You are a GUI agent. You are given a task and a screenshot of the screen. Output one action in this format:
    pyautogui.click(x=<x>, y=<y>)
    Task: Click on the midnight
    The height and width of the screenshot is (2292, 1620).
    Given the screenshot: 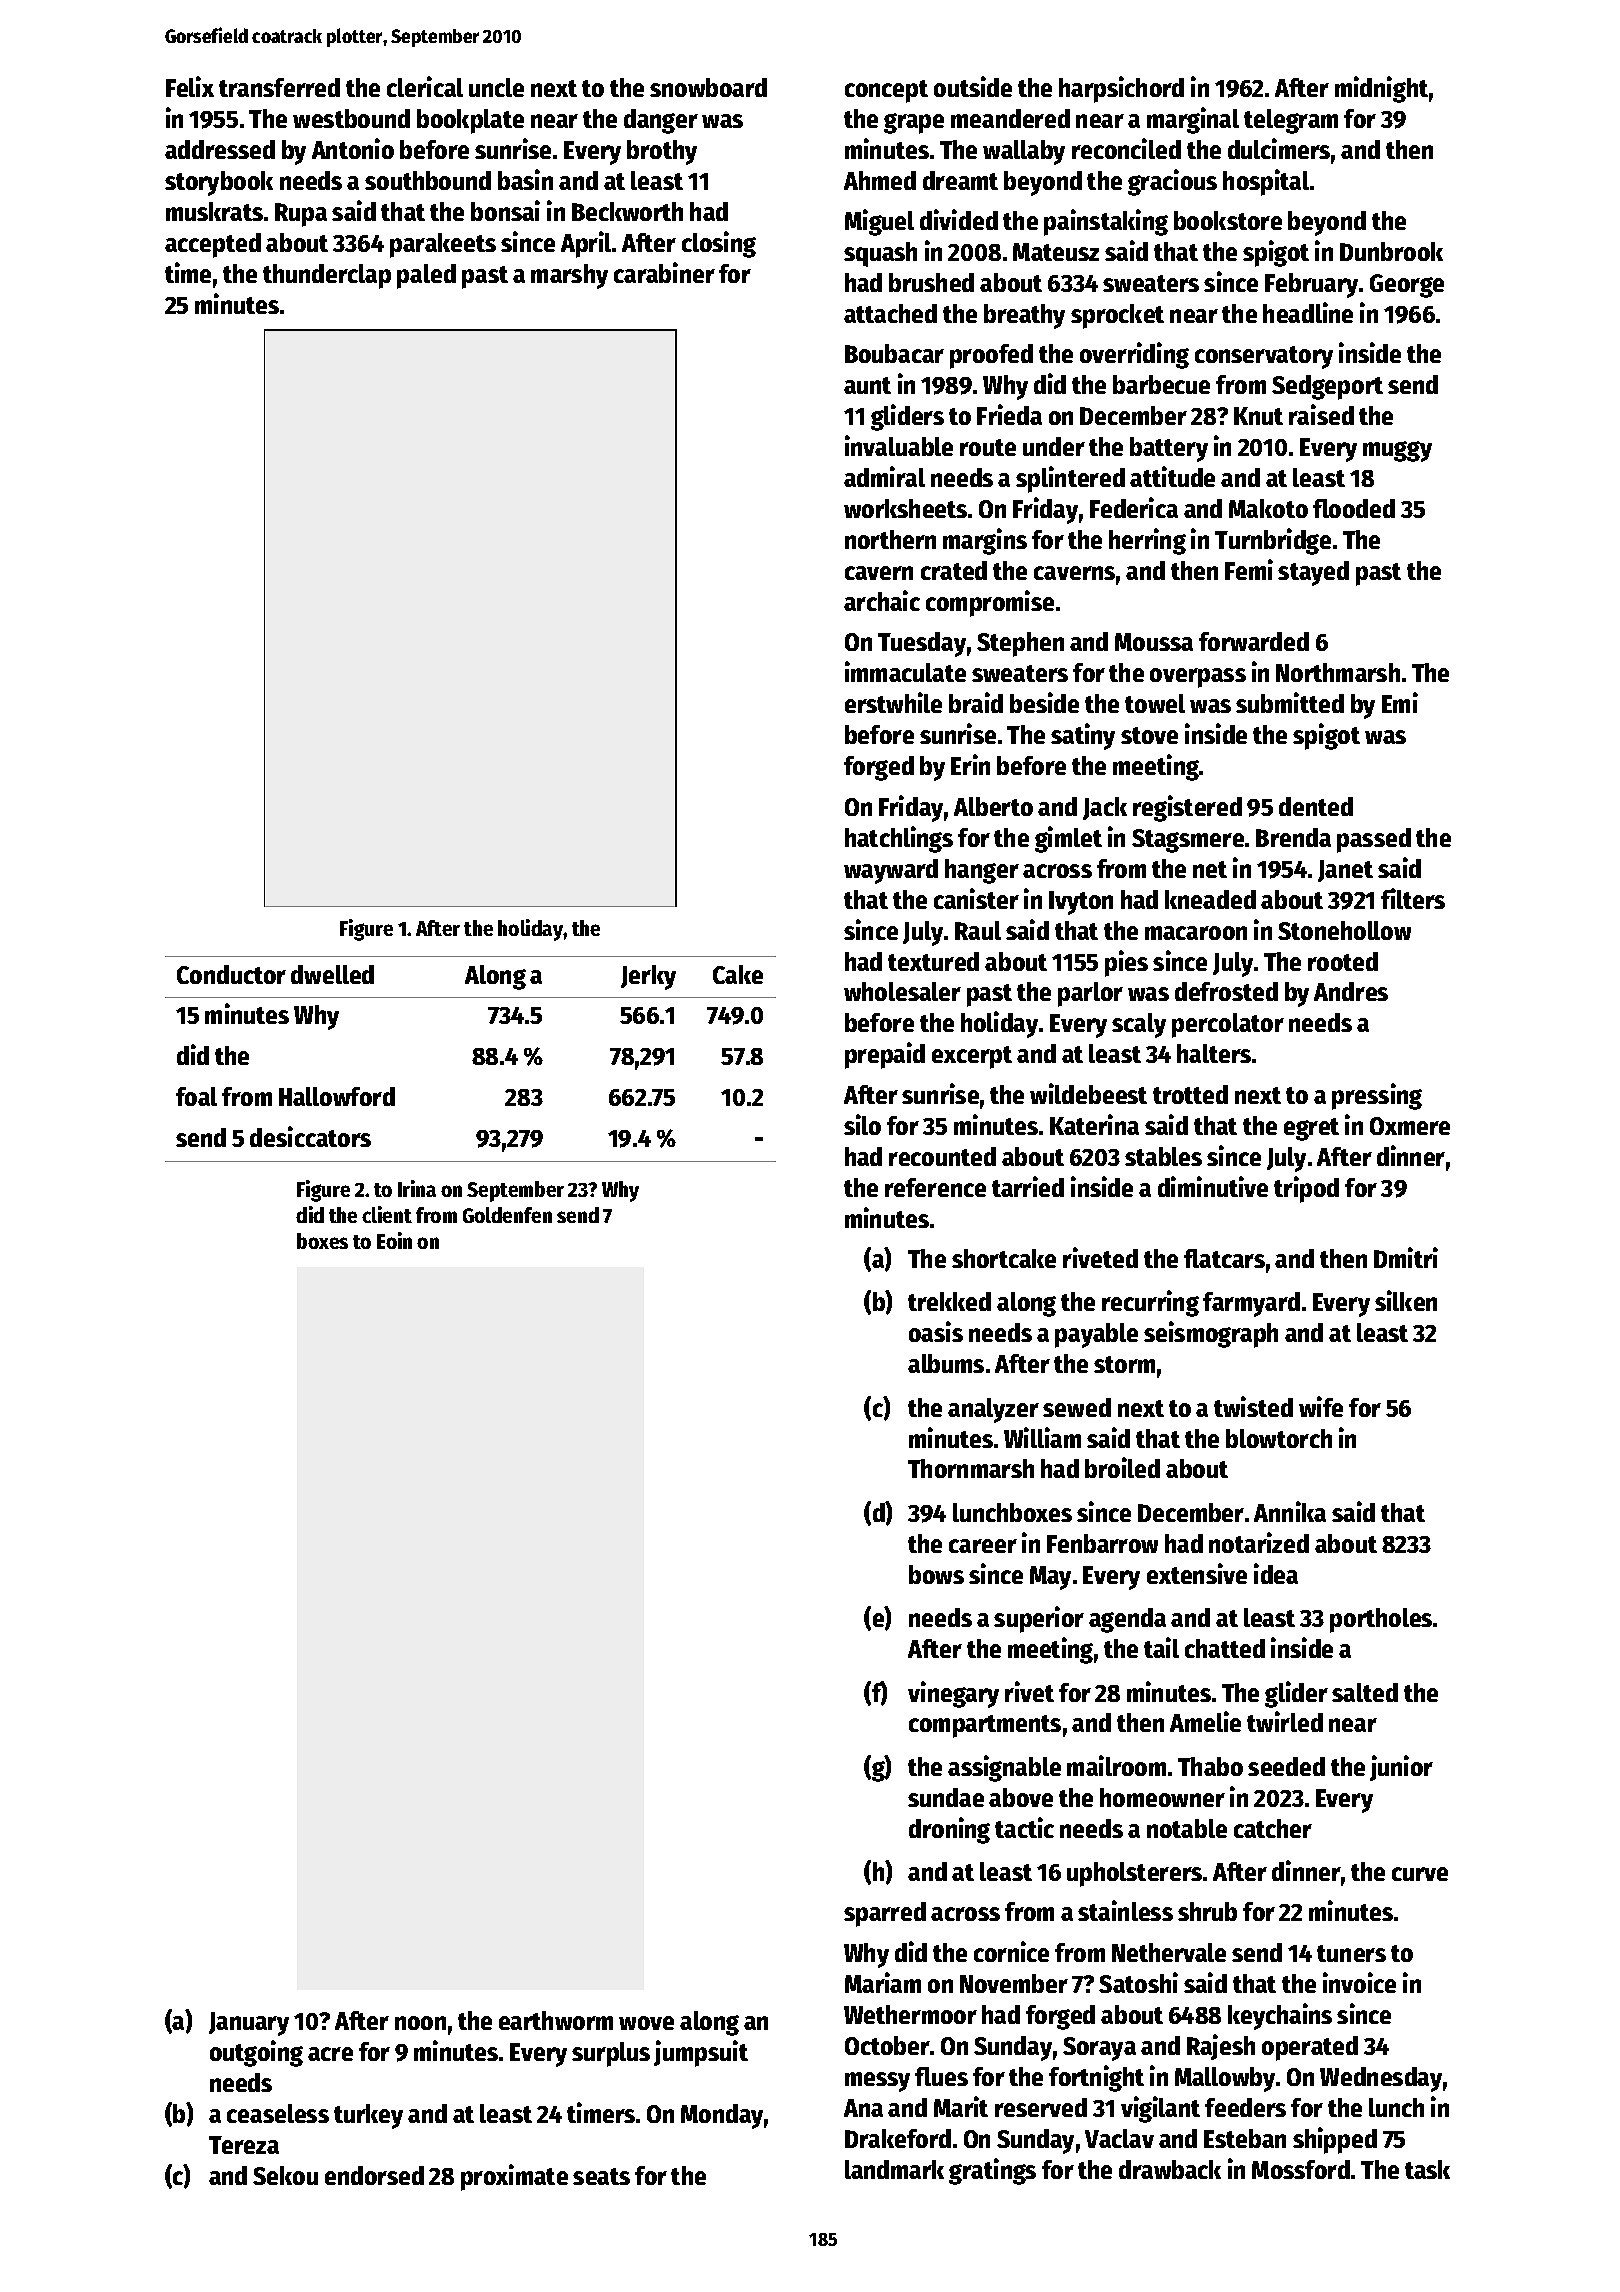 What is the action you would take?
    pyautogui.click(x=1381, y=89)
